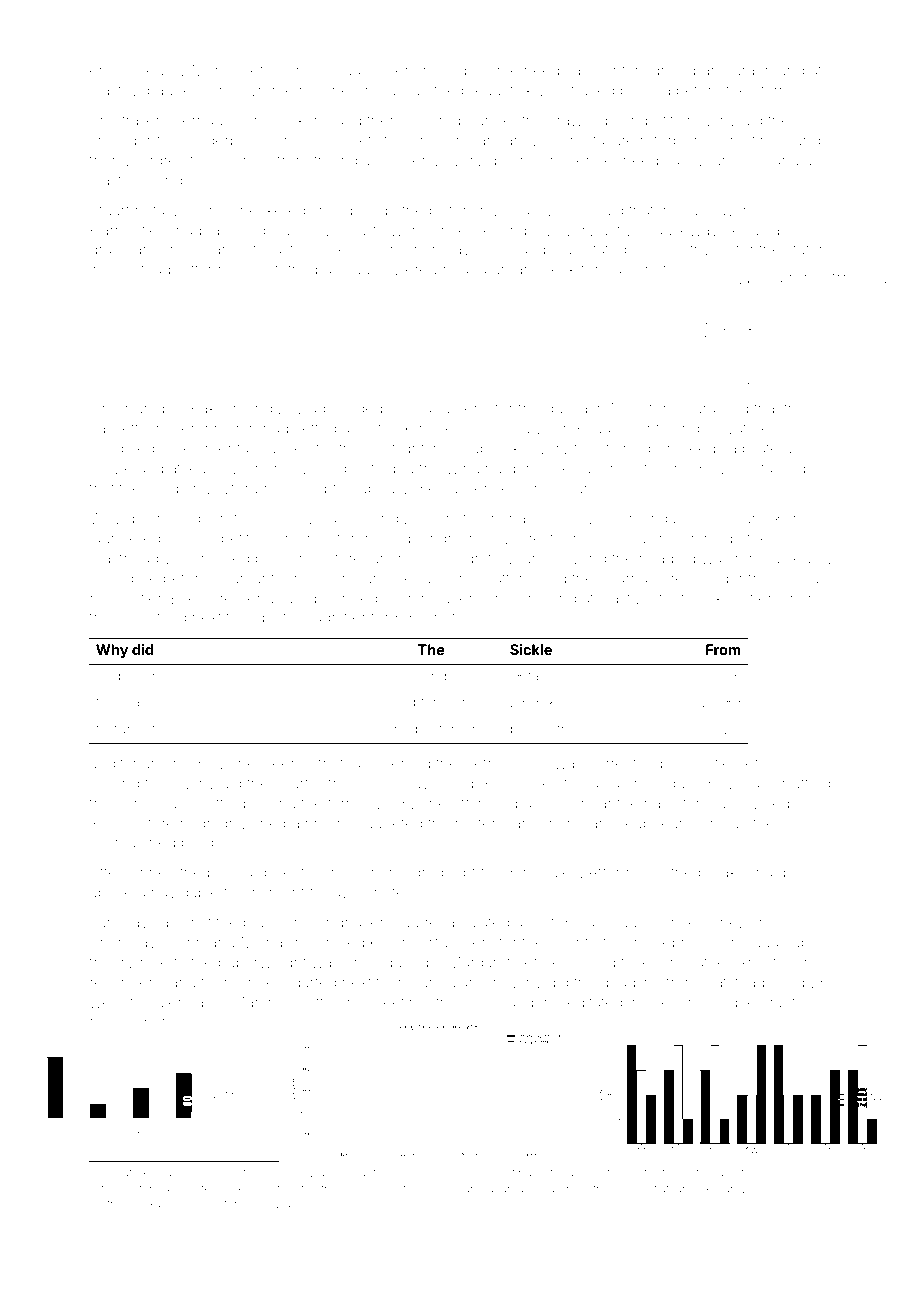  What do you see at coordinates (751, 468) in the screenshot?
I see `Sunita` at bounding box center [751, 468].
